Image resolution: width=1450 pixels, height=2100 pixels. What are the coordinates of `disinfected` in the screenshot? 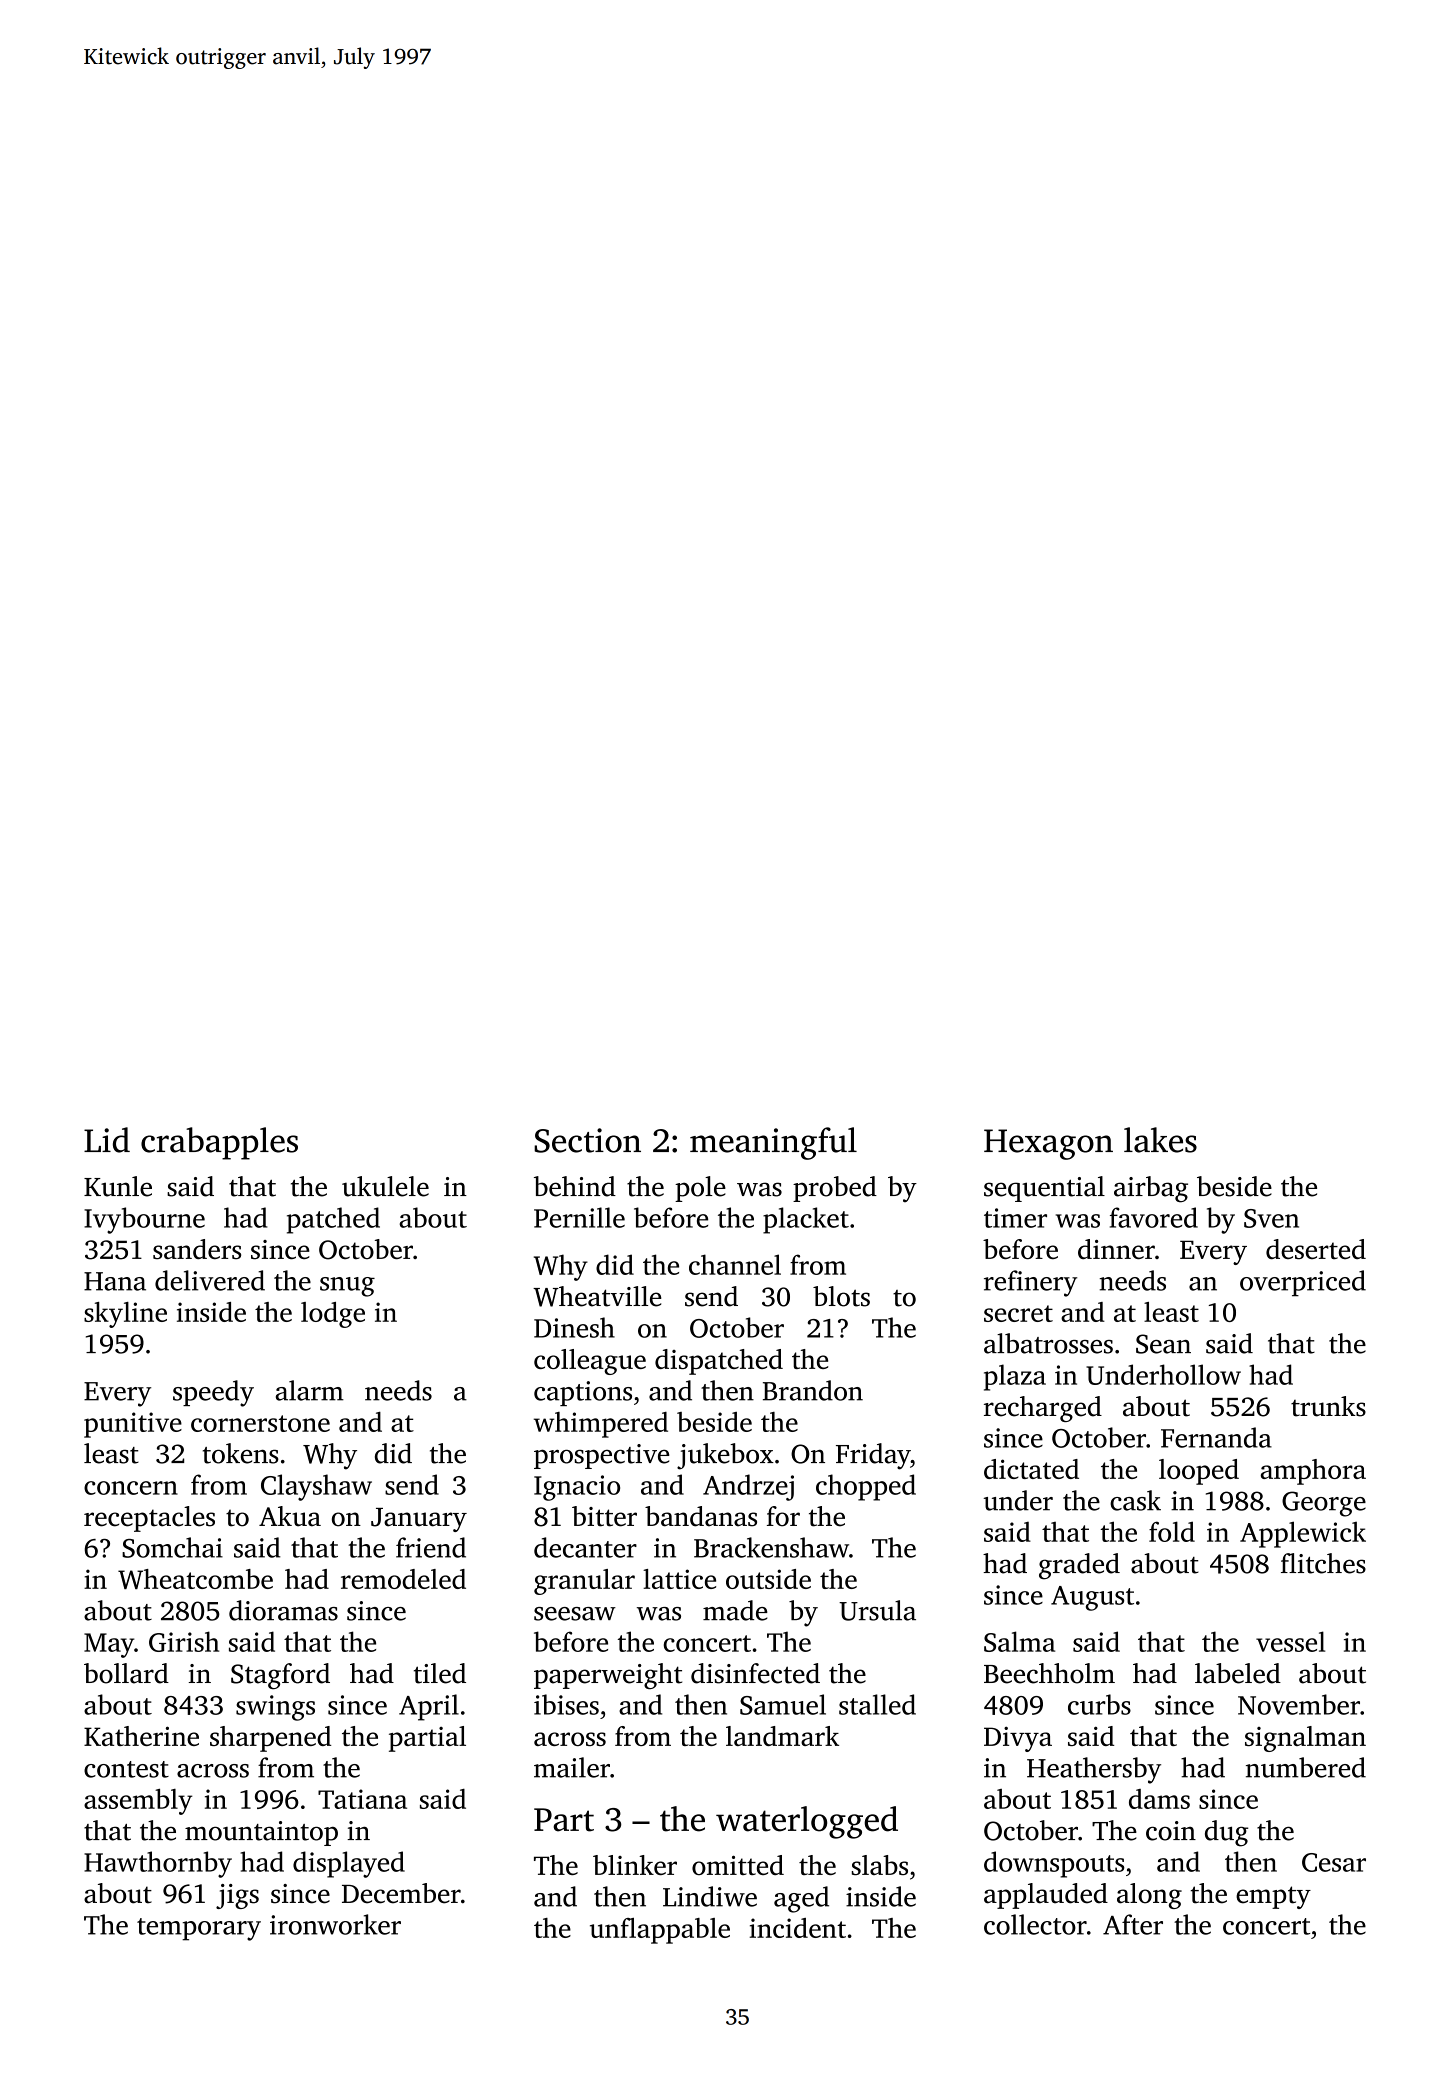 It's located at (755, 1673).
